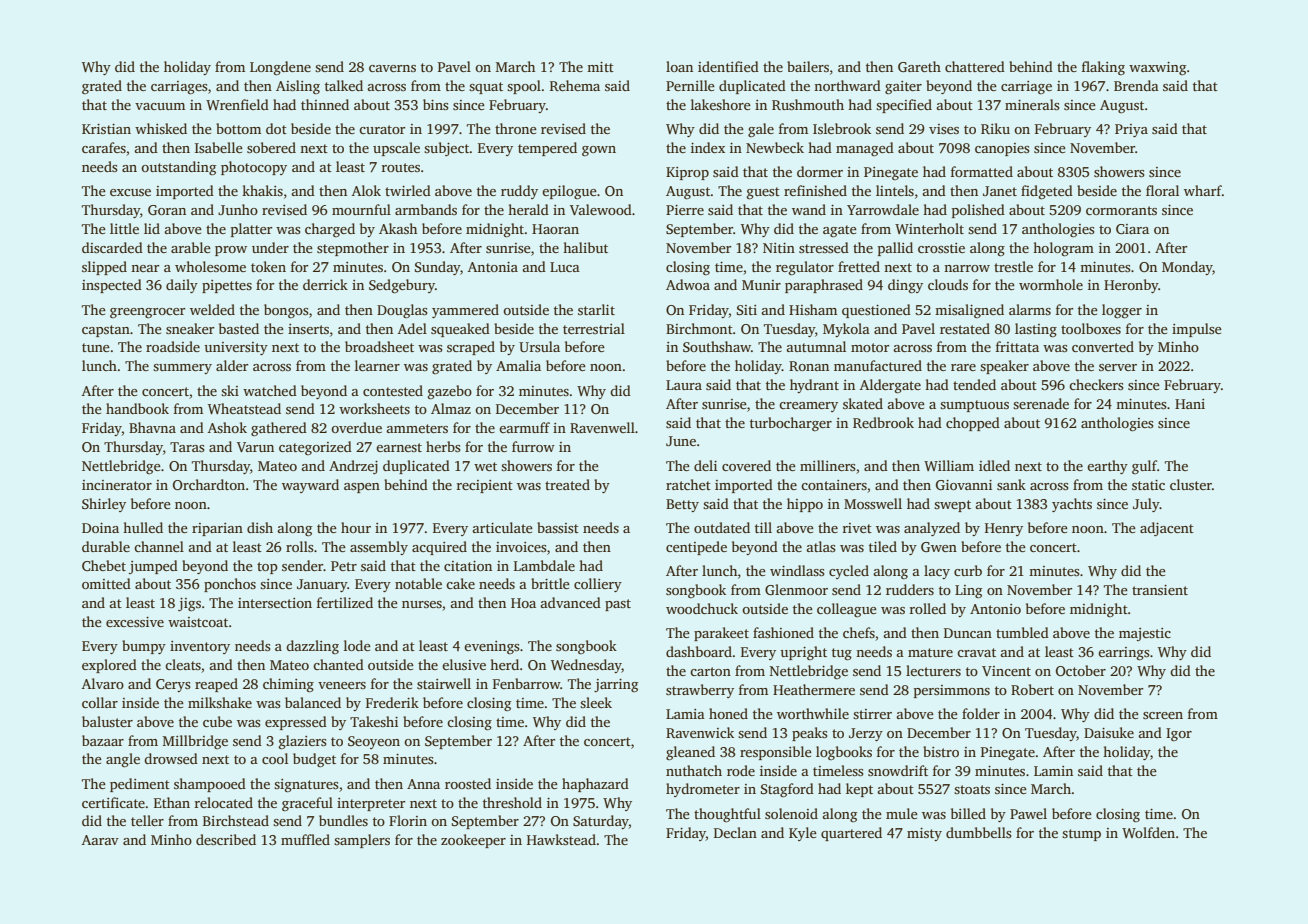 The image size is (1308, 924). What do you see at coordinates (1179, 734) in the screenshot?
I see `Igor` at bounding box center [1179, 734].
